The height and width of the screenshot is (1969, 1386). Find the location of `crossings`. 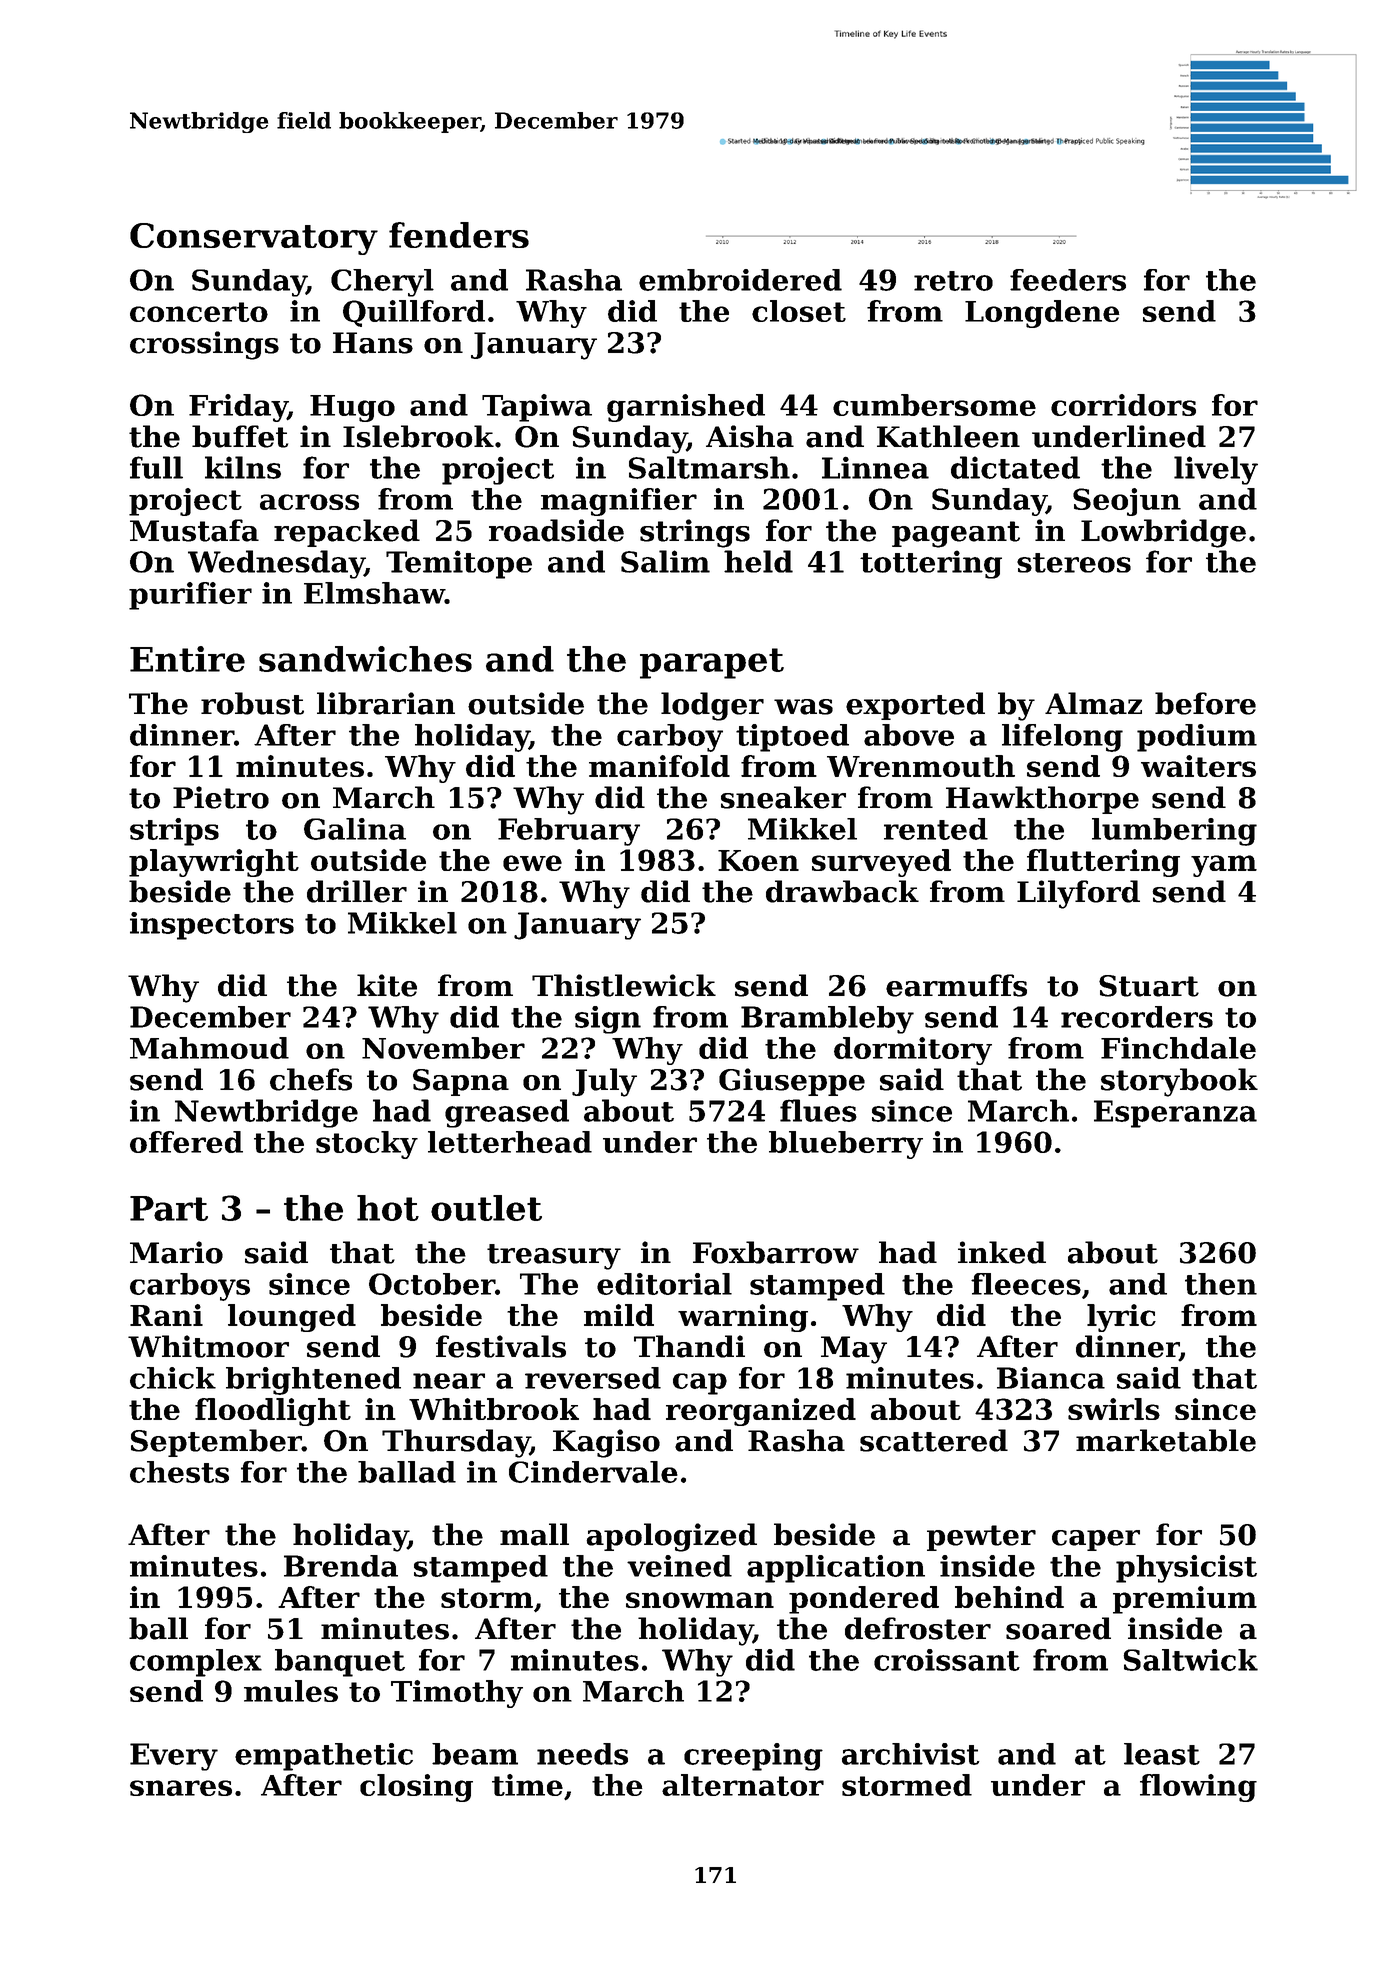

crossings is located at coordinates (204, 345).
